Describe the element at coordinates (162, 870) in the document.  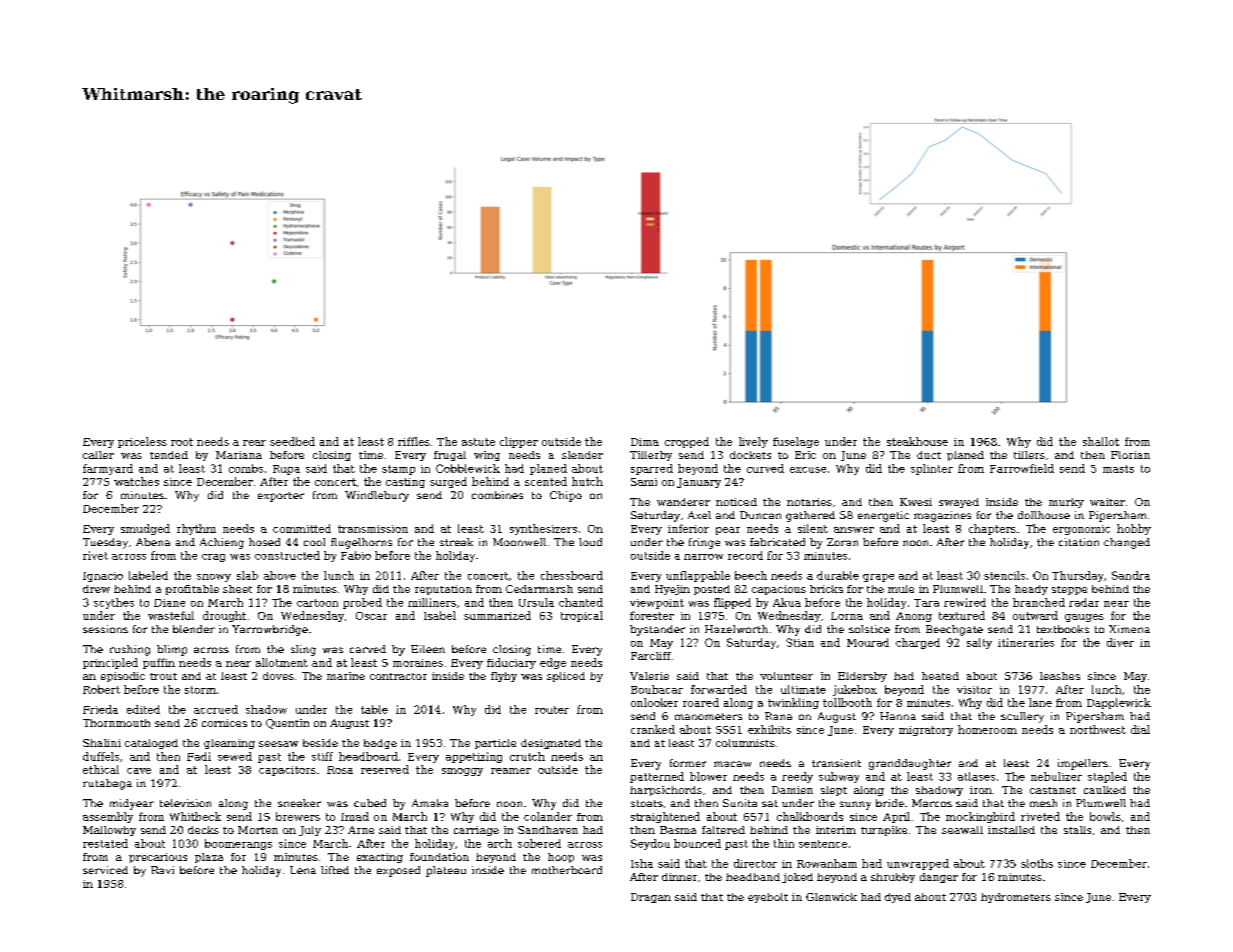
I see `Ravi` at that location.
